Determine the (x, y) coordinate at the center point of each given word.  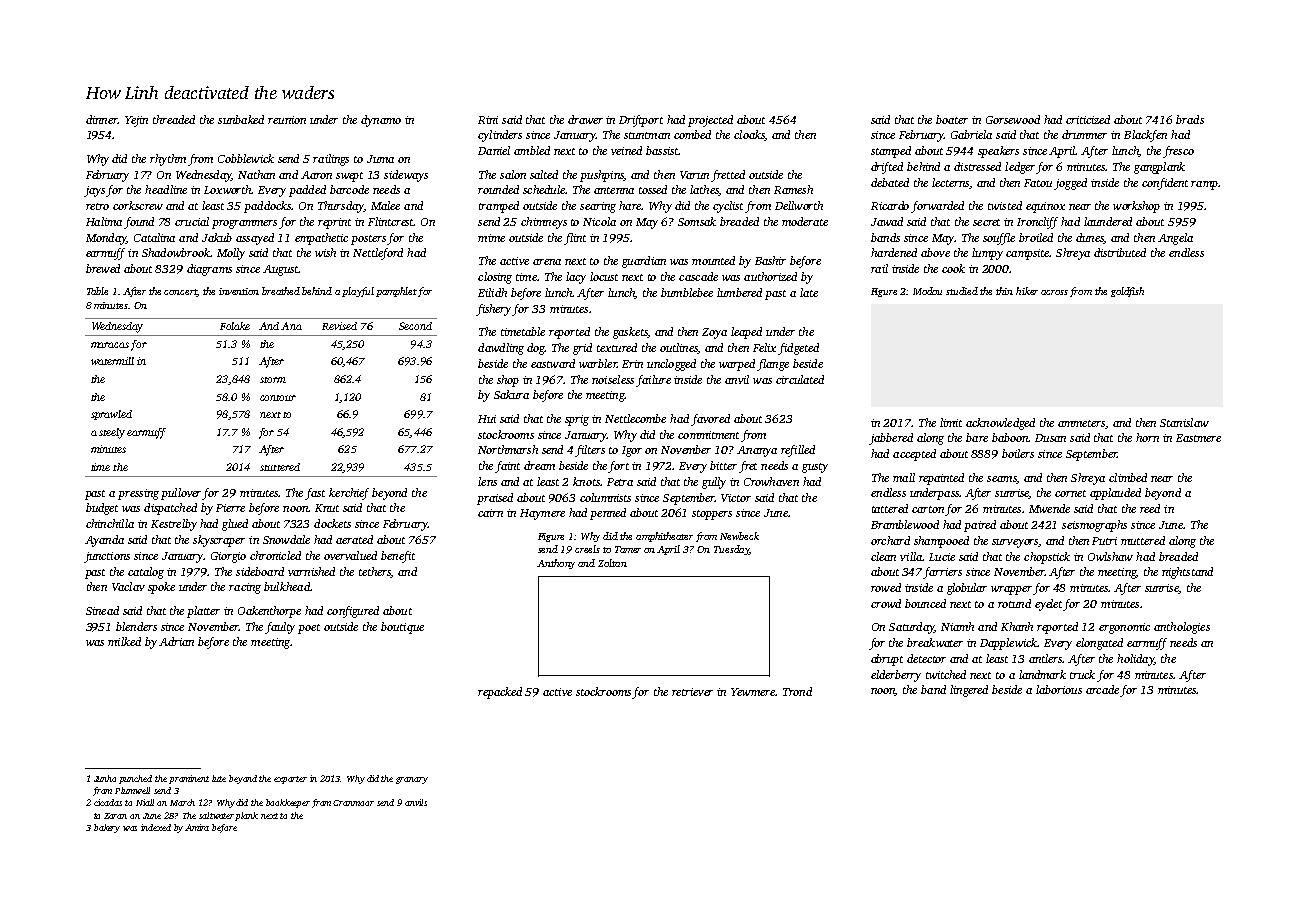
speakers (998, 152)
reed (1150, 508)
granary (412, 780)
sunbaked (241, 119)
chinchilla (110, 523)
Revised (339, 326)
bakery (107, 828)
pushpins (602, 176)
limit (951, 422)
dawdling (501, 349)
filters (590, 451)
